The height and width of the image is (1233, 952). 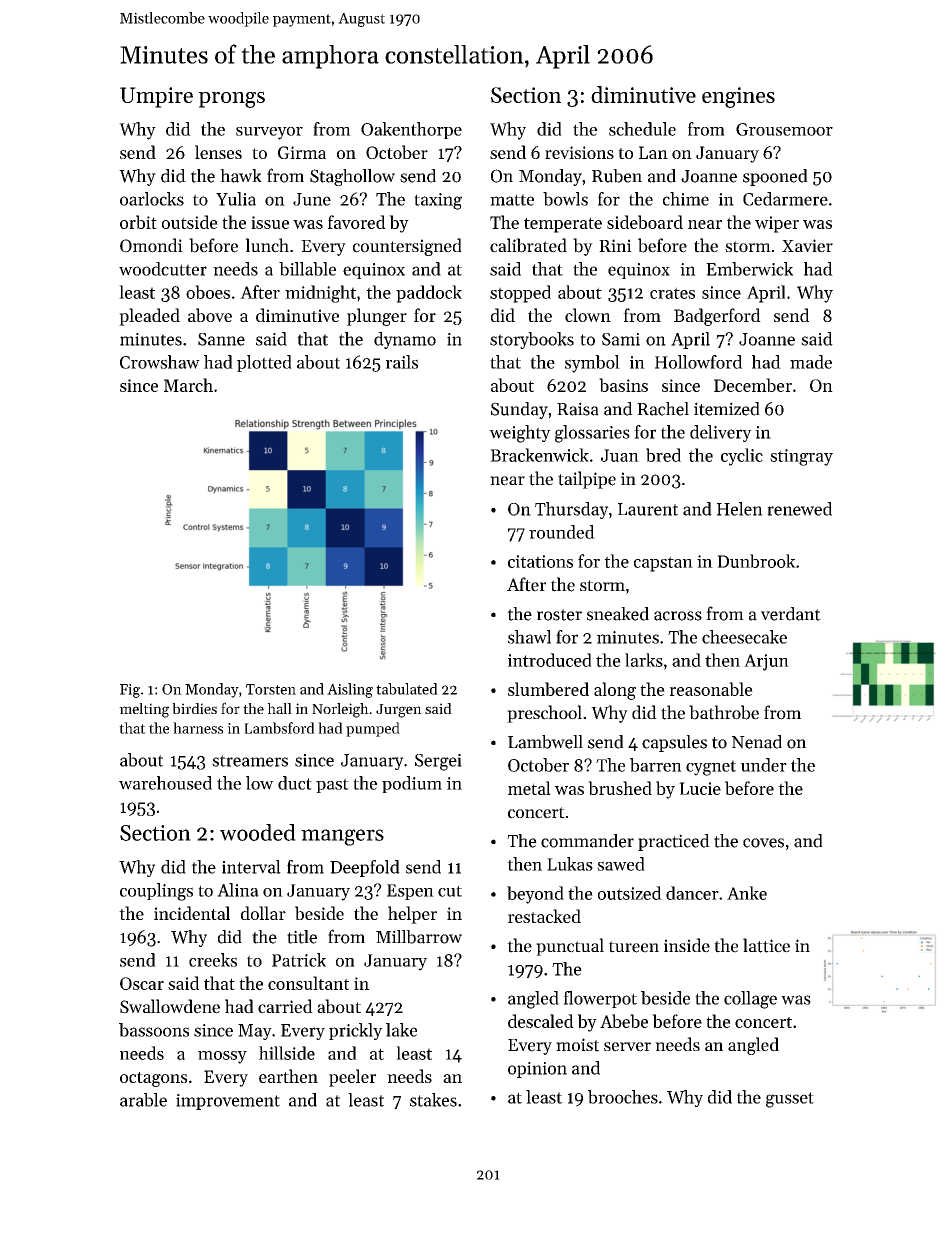 I want to click on capstan, so click(x=663, y=564).
